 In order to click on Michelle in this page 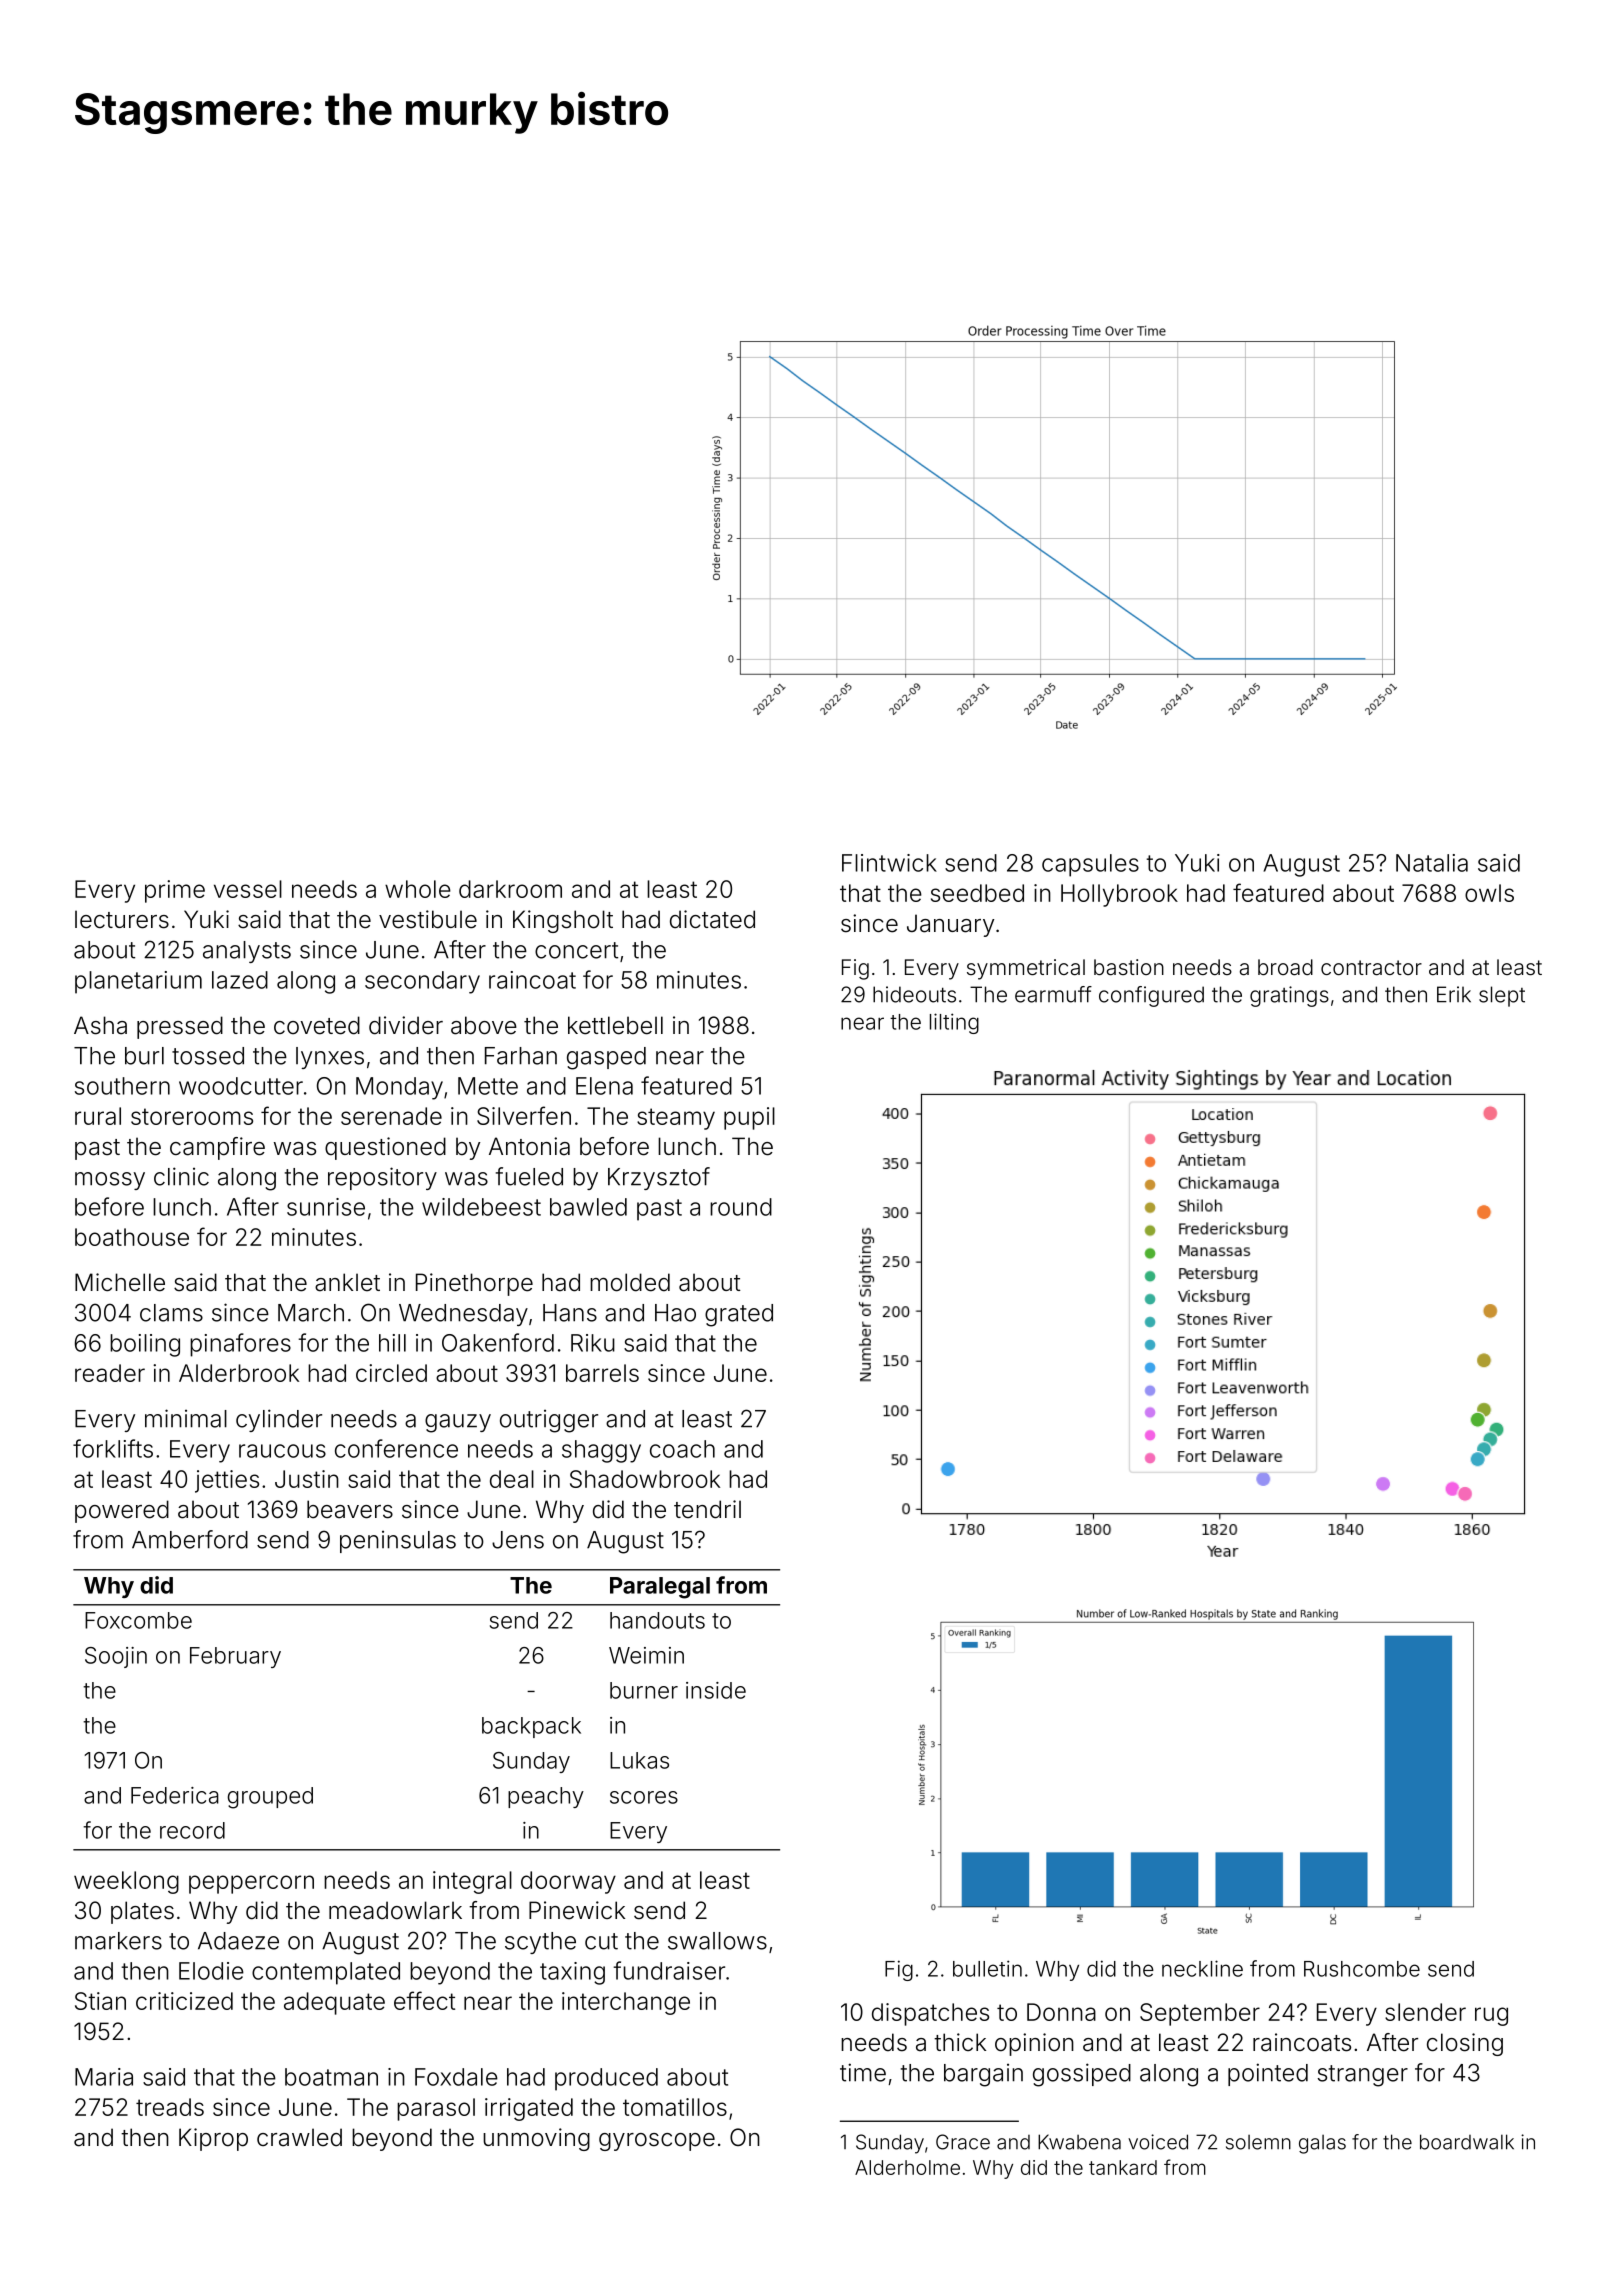, I will do `click(120, 1282)`.
